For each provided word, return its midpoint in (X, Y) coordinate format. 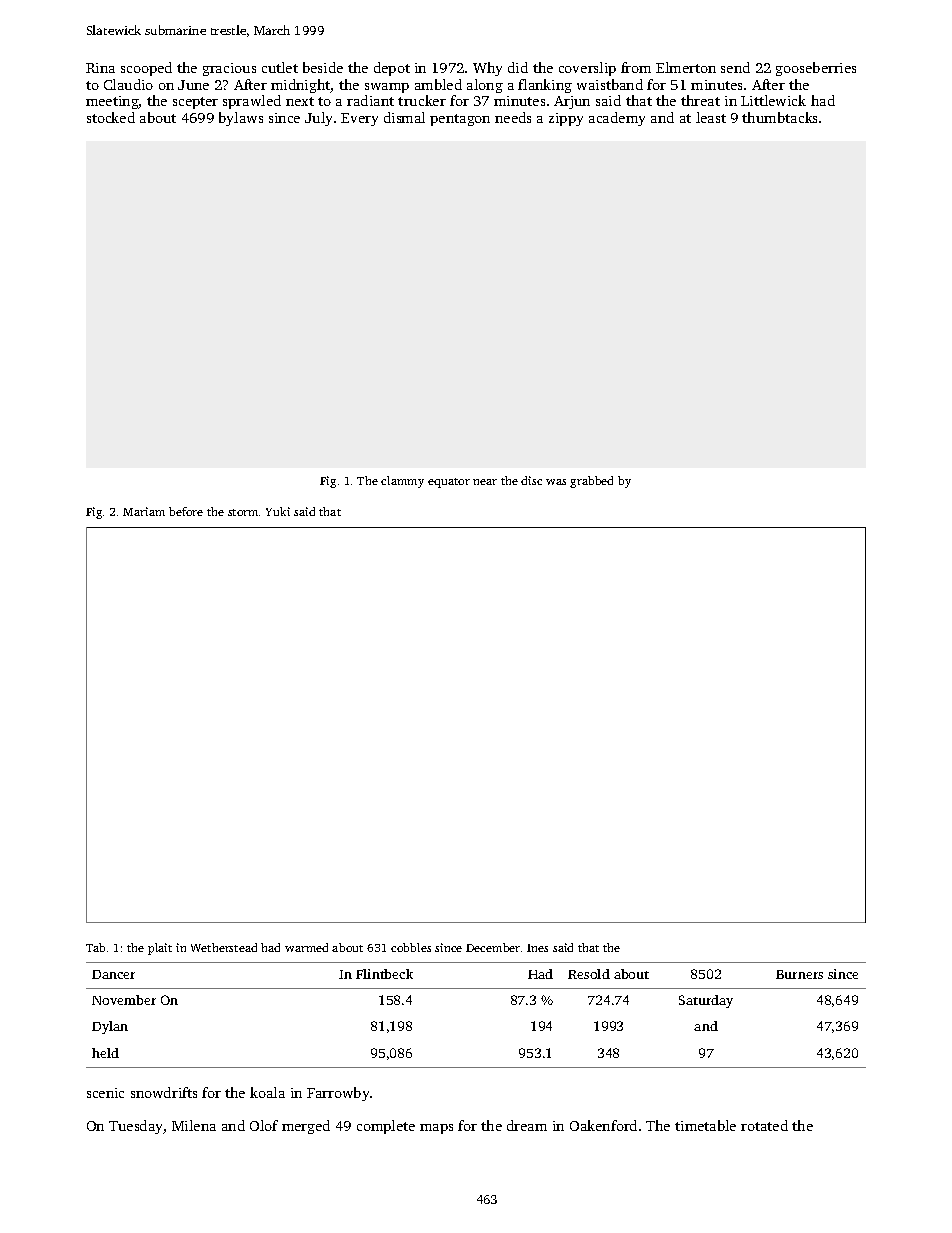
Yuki (278, 511)
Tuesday (136, 1127)
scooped (146, 69)
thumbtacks (779, 117)
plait (160, 949)
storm (243, 512)
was (556, 482)
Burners (799, 974)
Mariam (144, 511)
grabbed (591, 482)
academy (617, 119)
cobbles (411, 947)
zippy (566, 119)
